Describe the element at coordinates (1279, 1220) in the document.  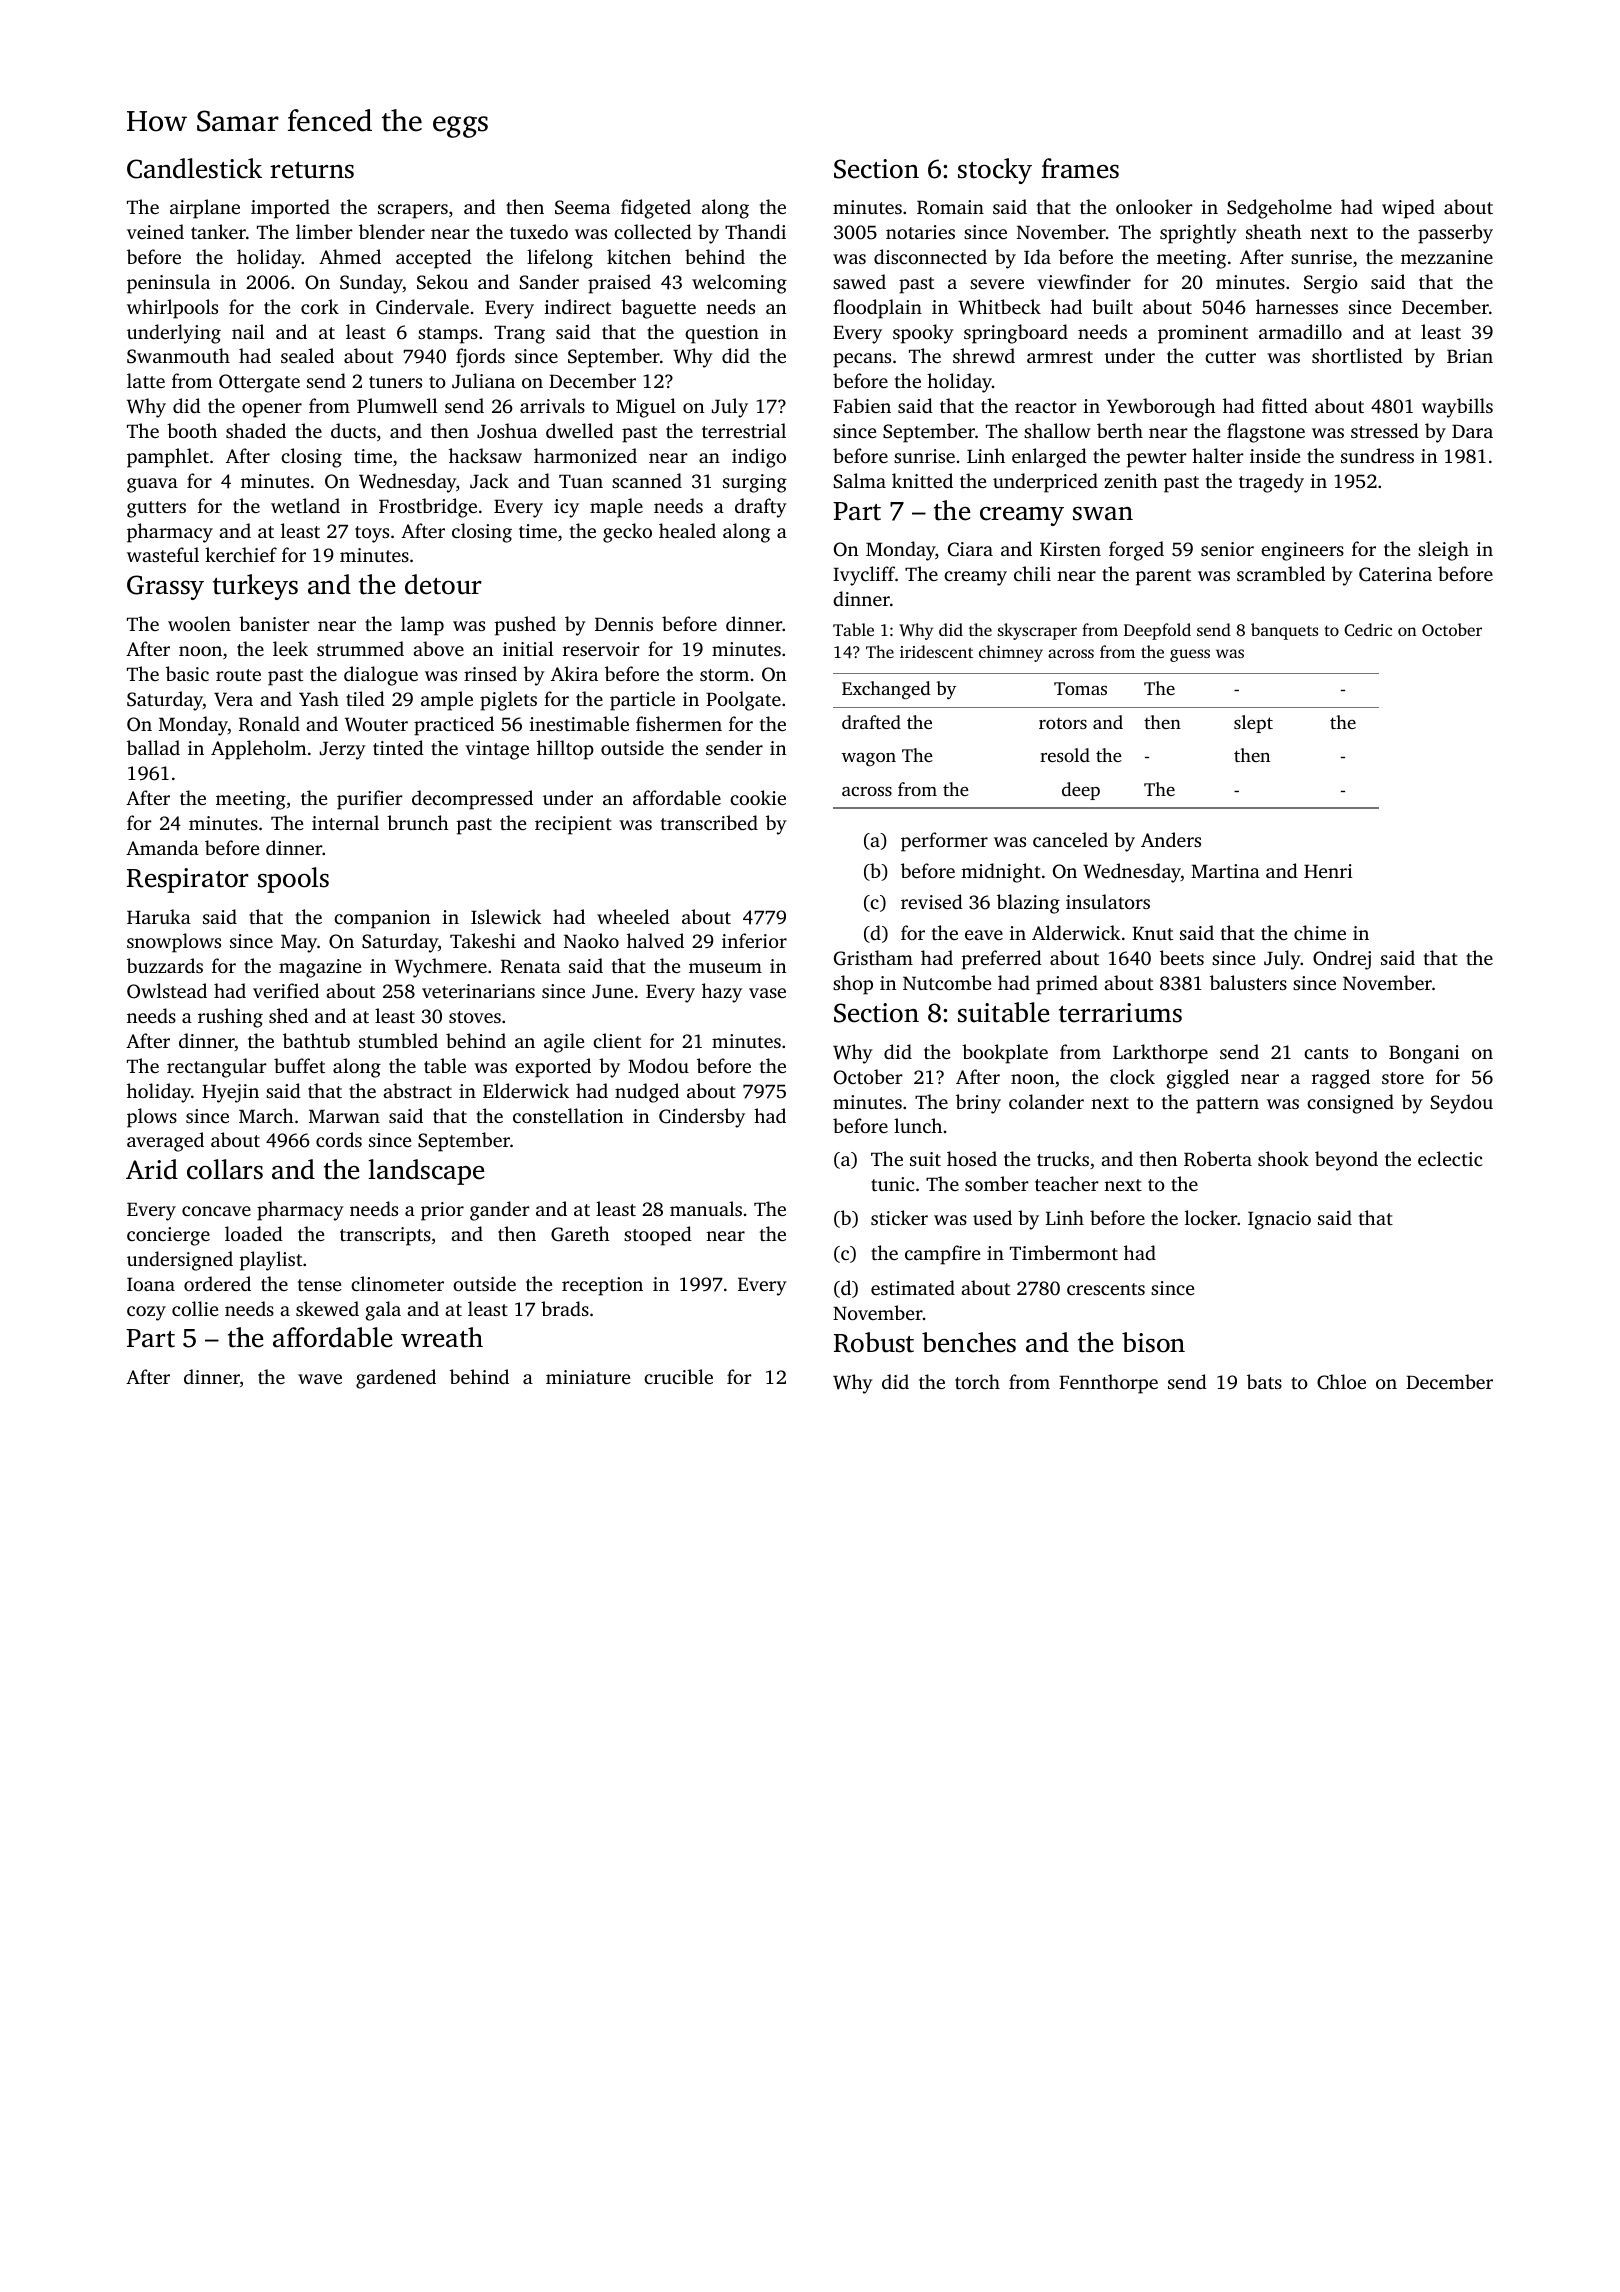
I see `Ignacio` at that location.
